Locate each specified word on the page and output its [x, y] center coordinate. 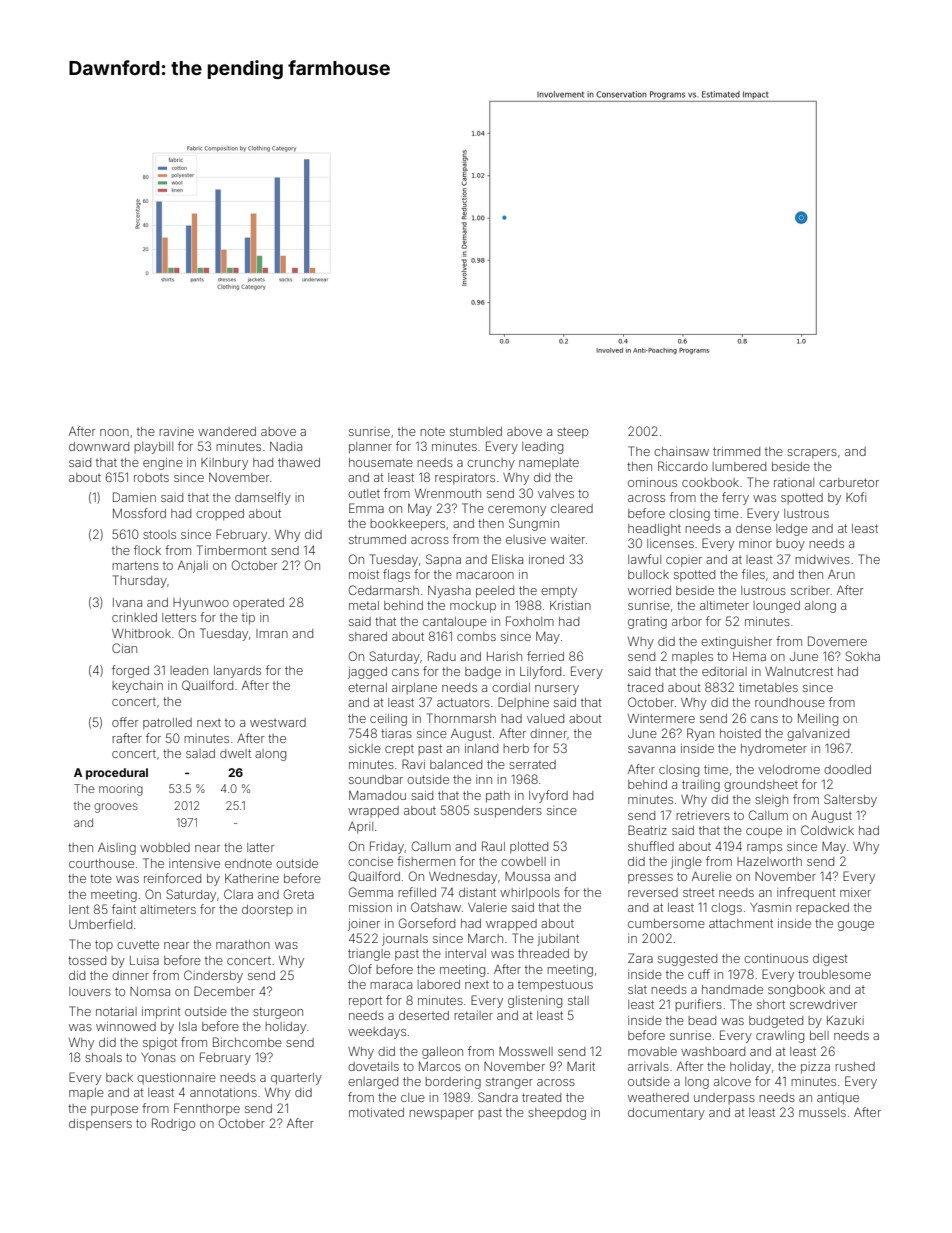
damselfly [263, 498]
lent [79, 909]
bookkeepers [407, 525]
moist [364, 574]
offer [125, 722]
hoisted [740, 733]
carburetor [849, 482]
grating [647, 623]
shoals [103, 1057]
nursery [557, 690]
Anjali [193, 566]
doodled [847, 769]
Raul [493, 846]
